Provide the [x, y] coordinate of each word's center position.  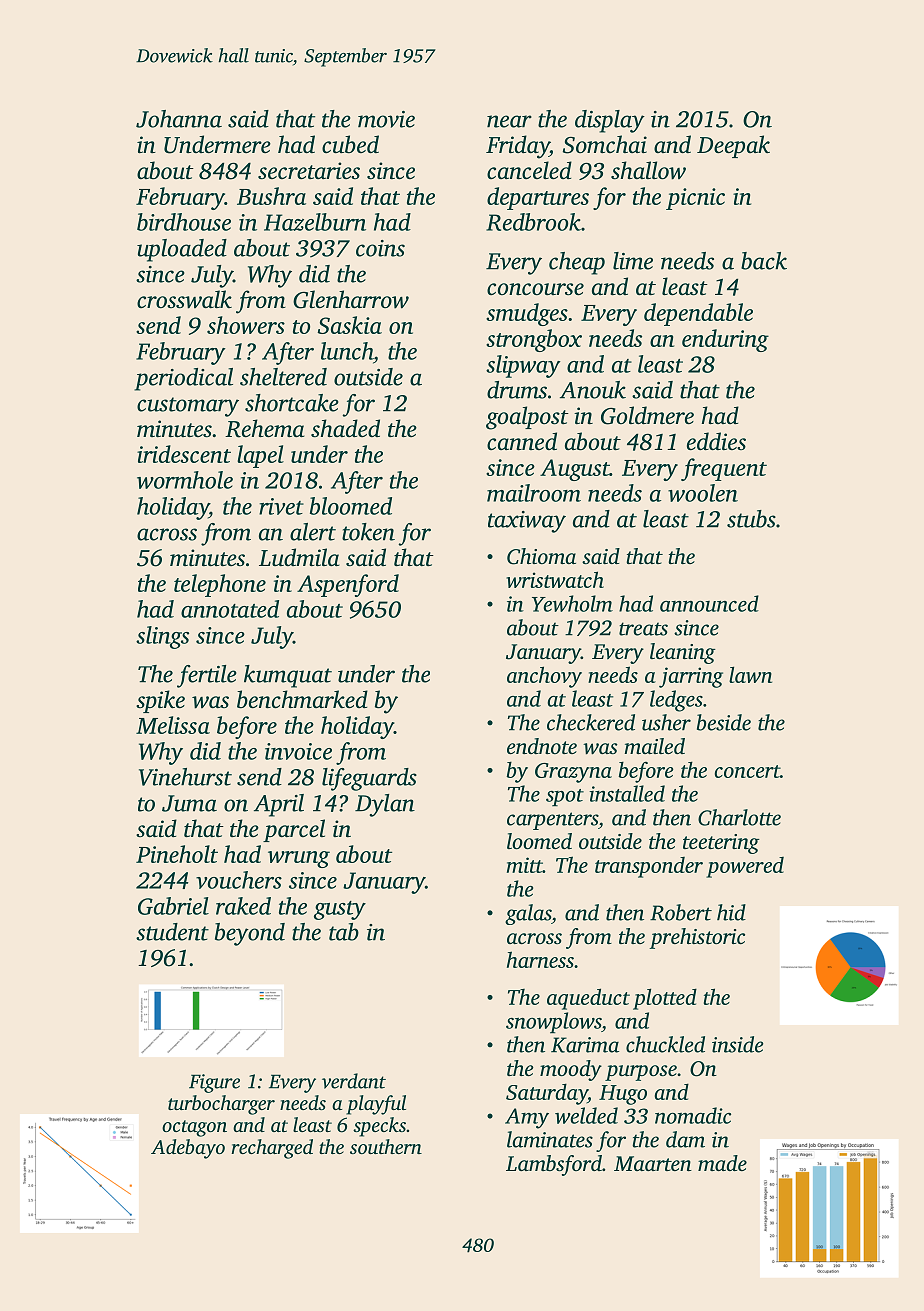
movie [386, 119]
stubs [751, 519]
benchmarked [302, 699]
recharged [272, 1149]
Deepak [733, 146]
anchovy [544, 677]
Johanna [179, 119]
